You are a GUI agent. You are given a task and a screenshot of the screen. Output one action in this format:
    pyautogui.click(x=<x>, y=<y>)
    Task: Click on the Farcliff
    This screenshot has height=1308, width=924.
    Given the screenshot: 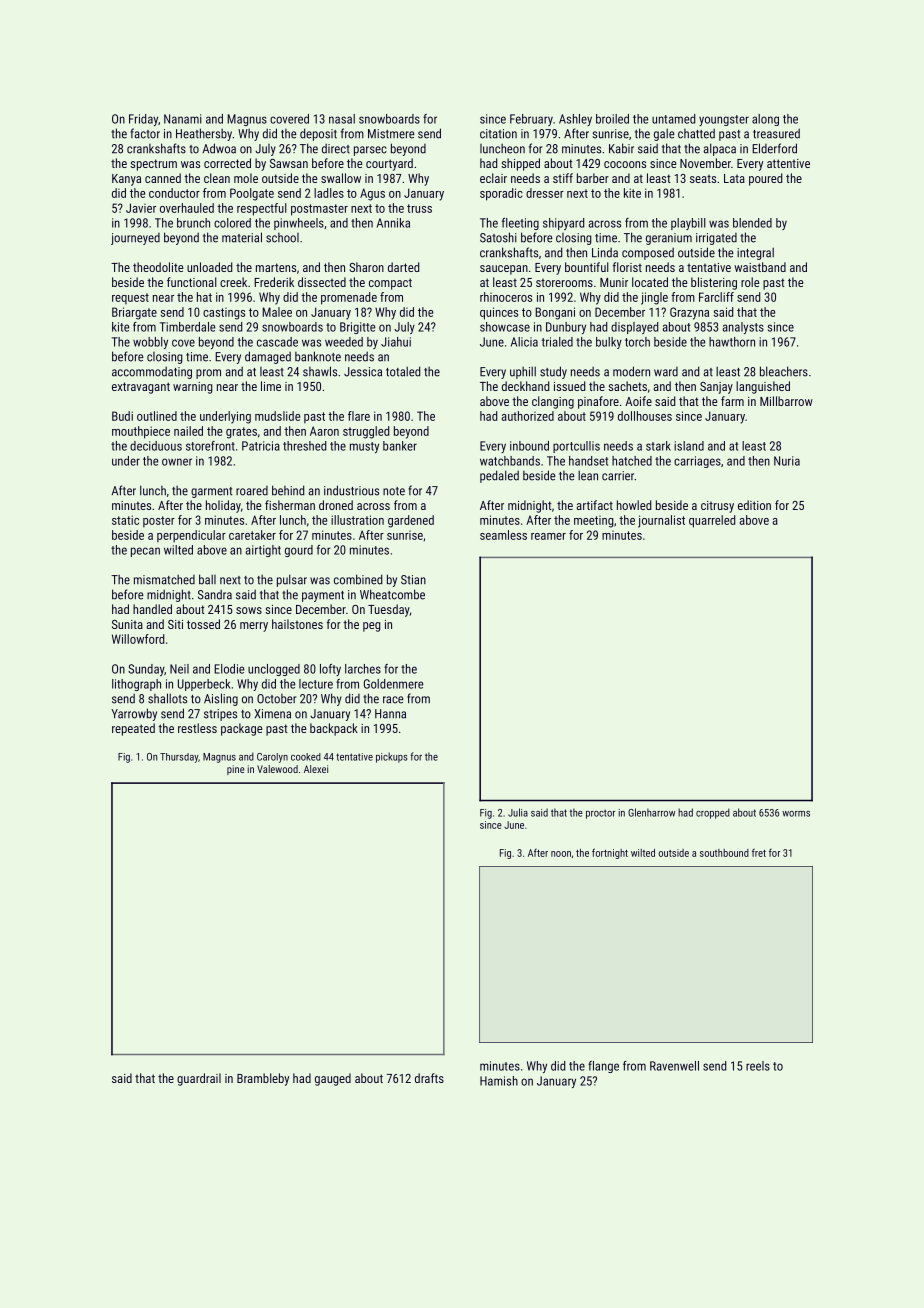 What is the action you would take?
    pyautogui.click(x=716, y=297)
